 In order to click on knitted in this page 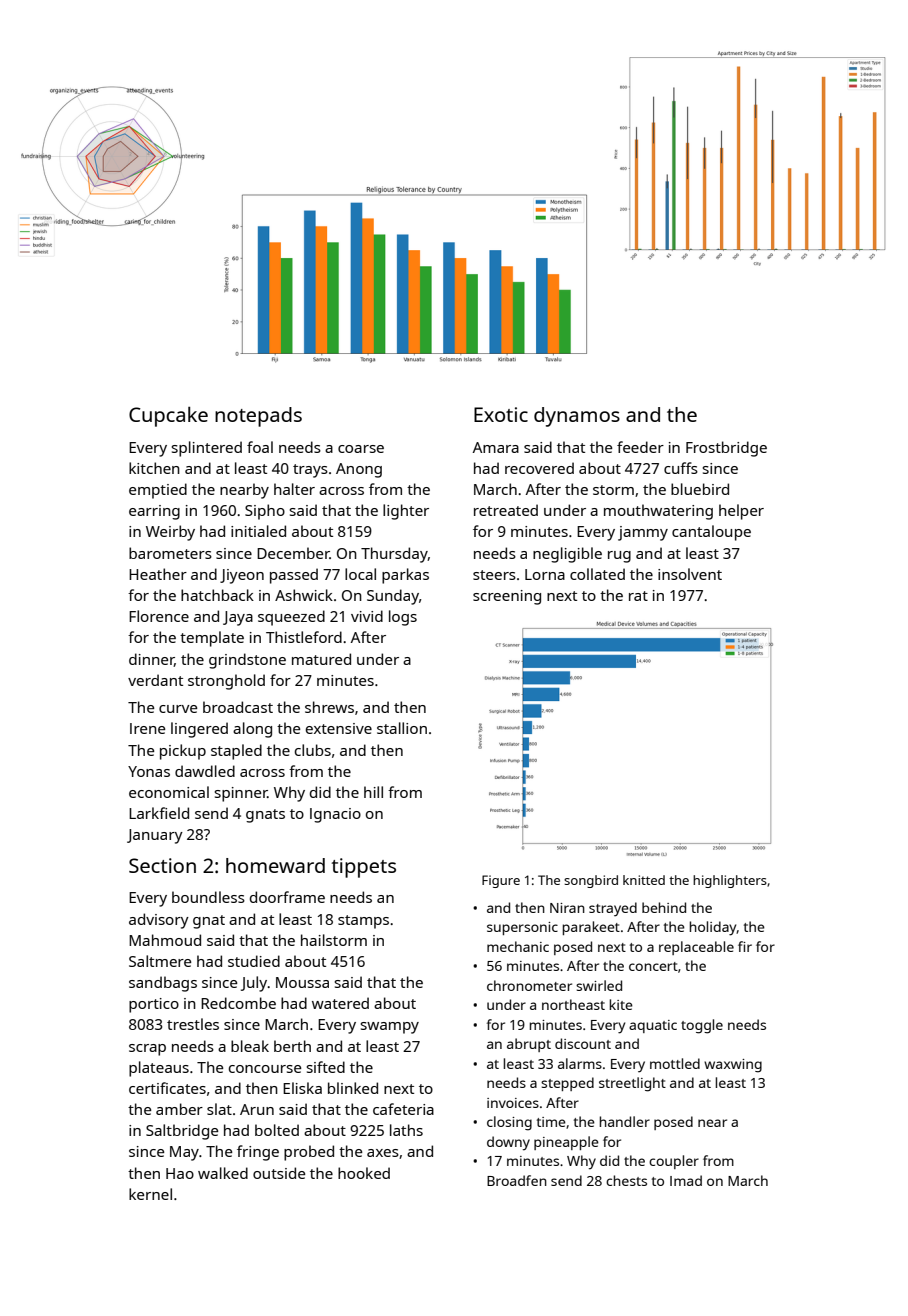, I will do `click(644, 880)`.
